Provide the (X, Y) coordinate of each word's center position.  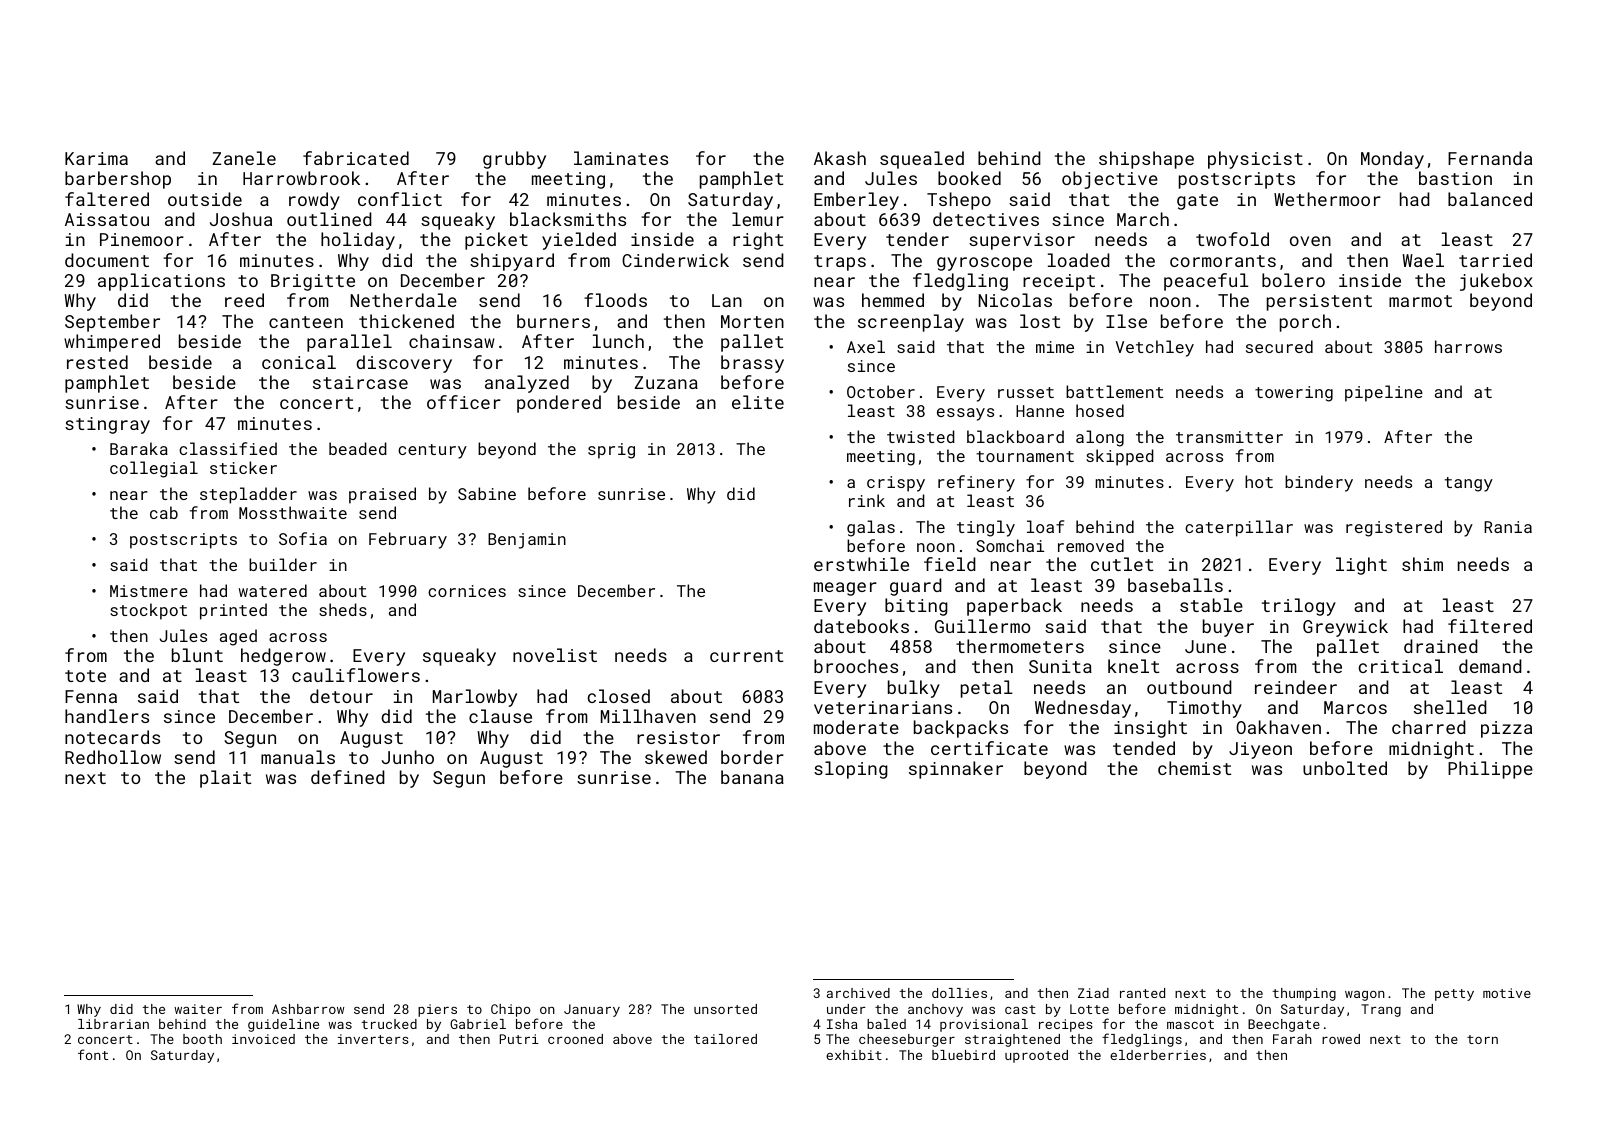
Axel (866, 346)
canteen (306, 322)
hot (1259, 481)
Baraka (139, 448)
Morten (752, 321)
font (93, 1054)
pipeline (1384, 393)
